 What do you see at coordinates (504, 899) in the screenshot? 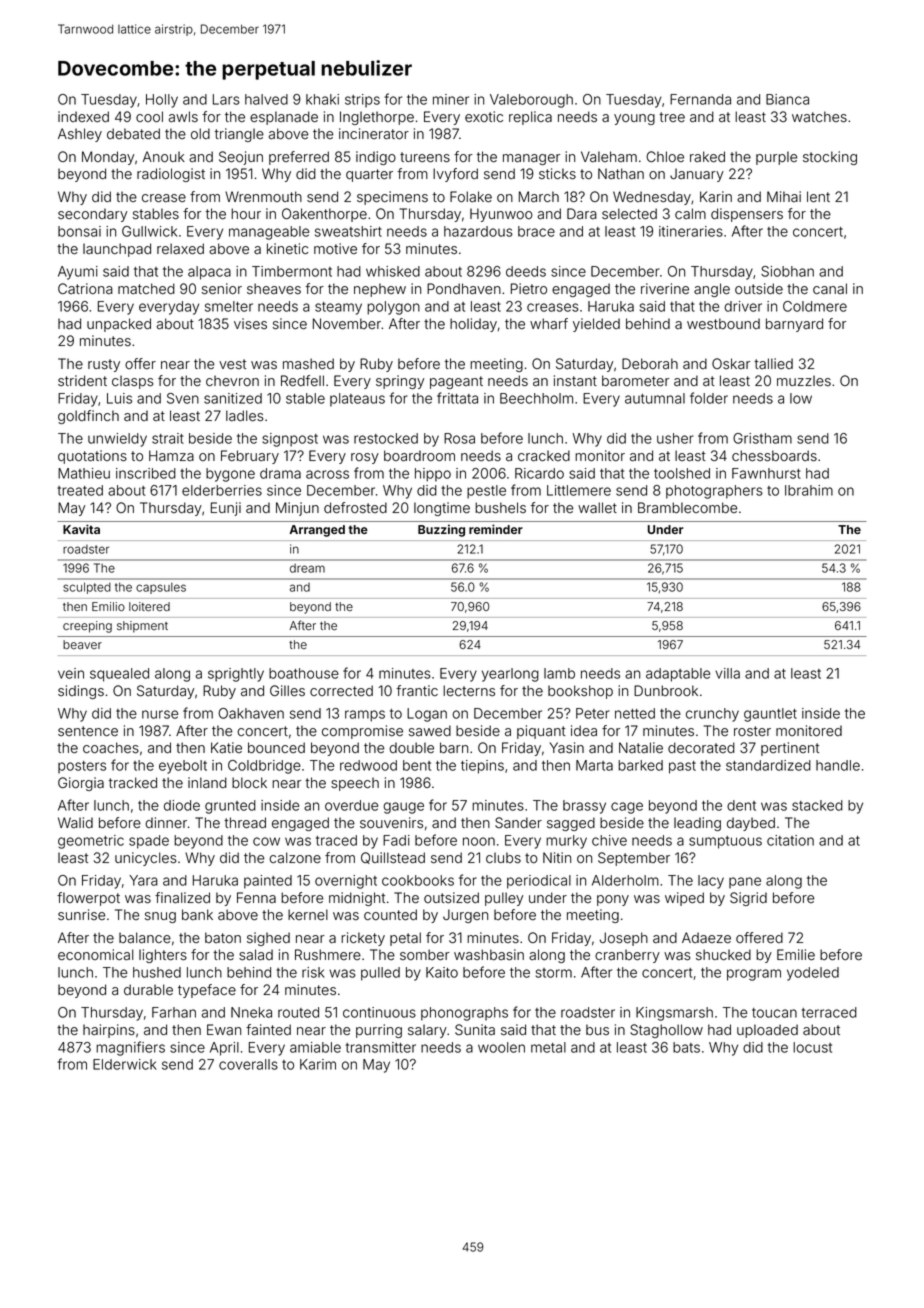
I see `pulley` at bounding box center [504, 899].
